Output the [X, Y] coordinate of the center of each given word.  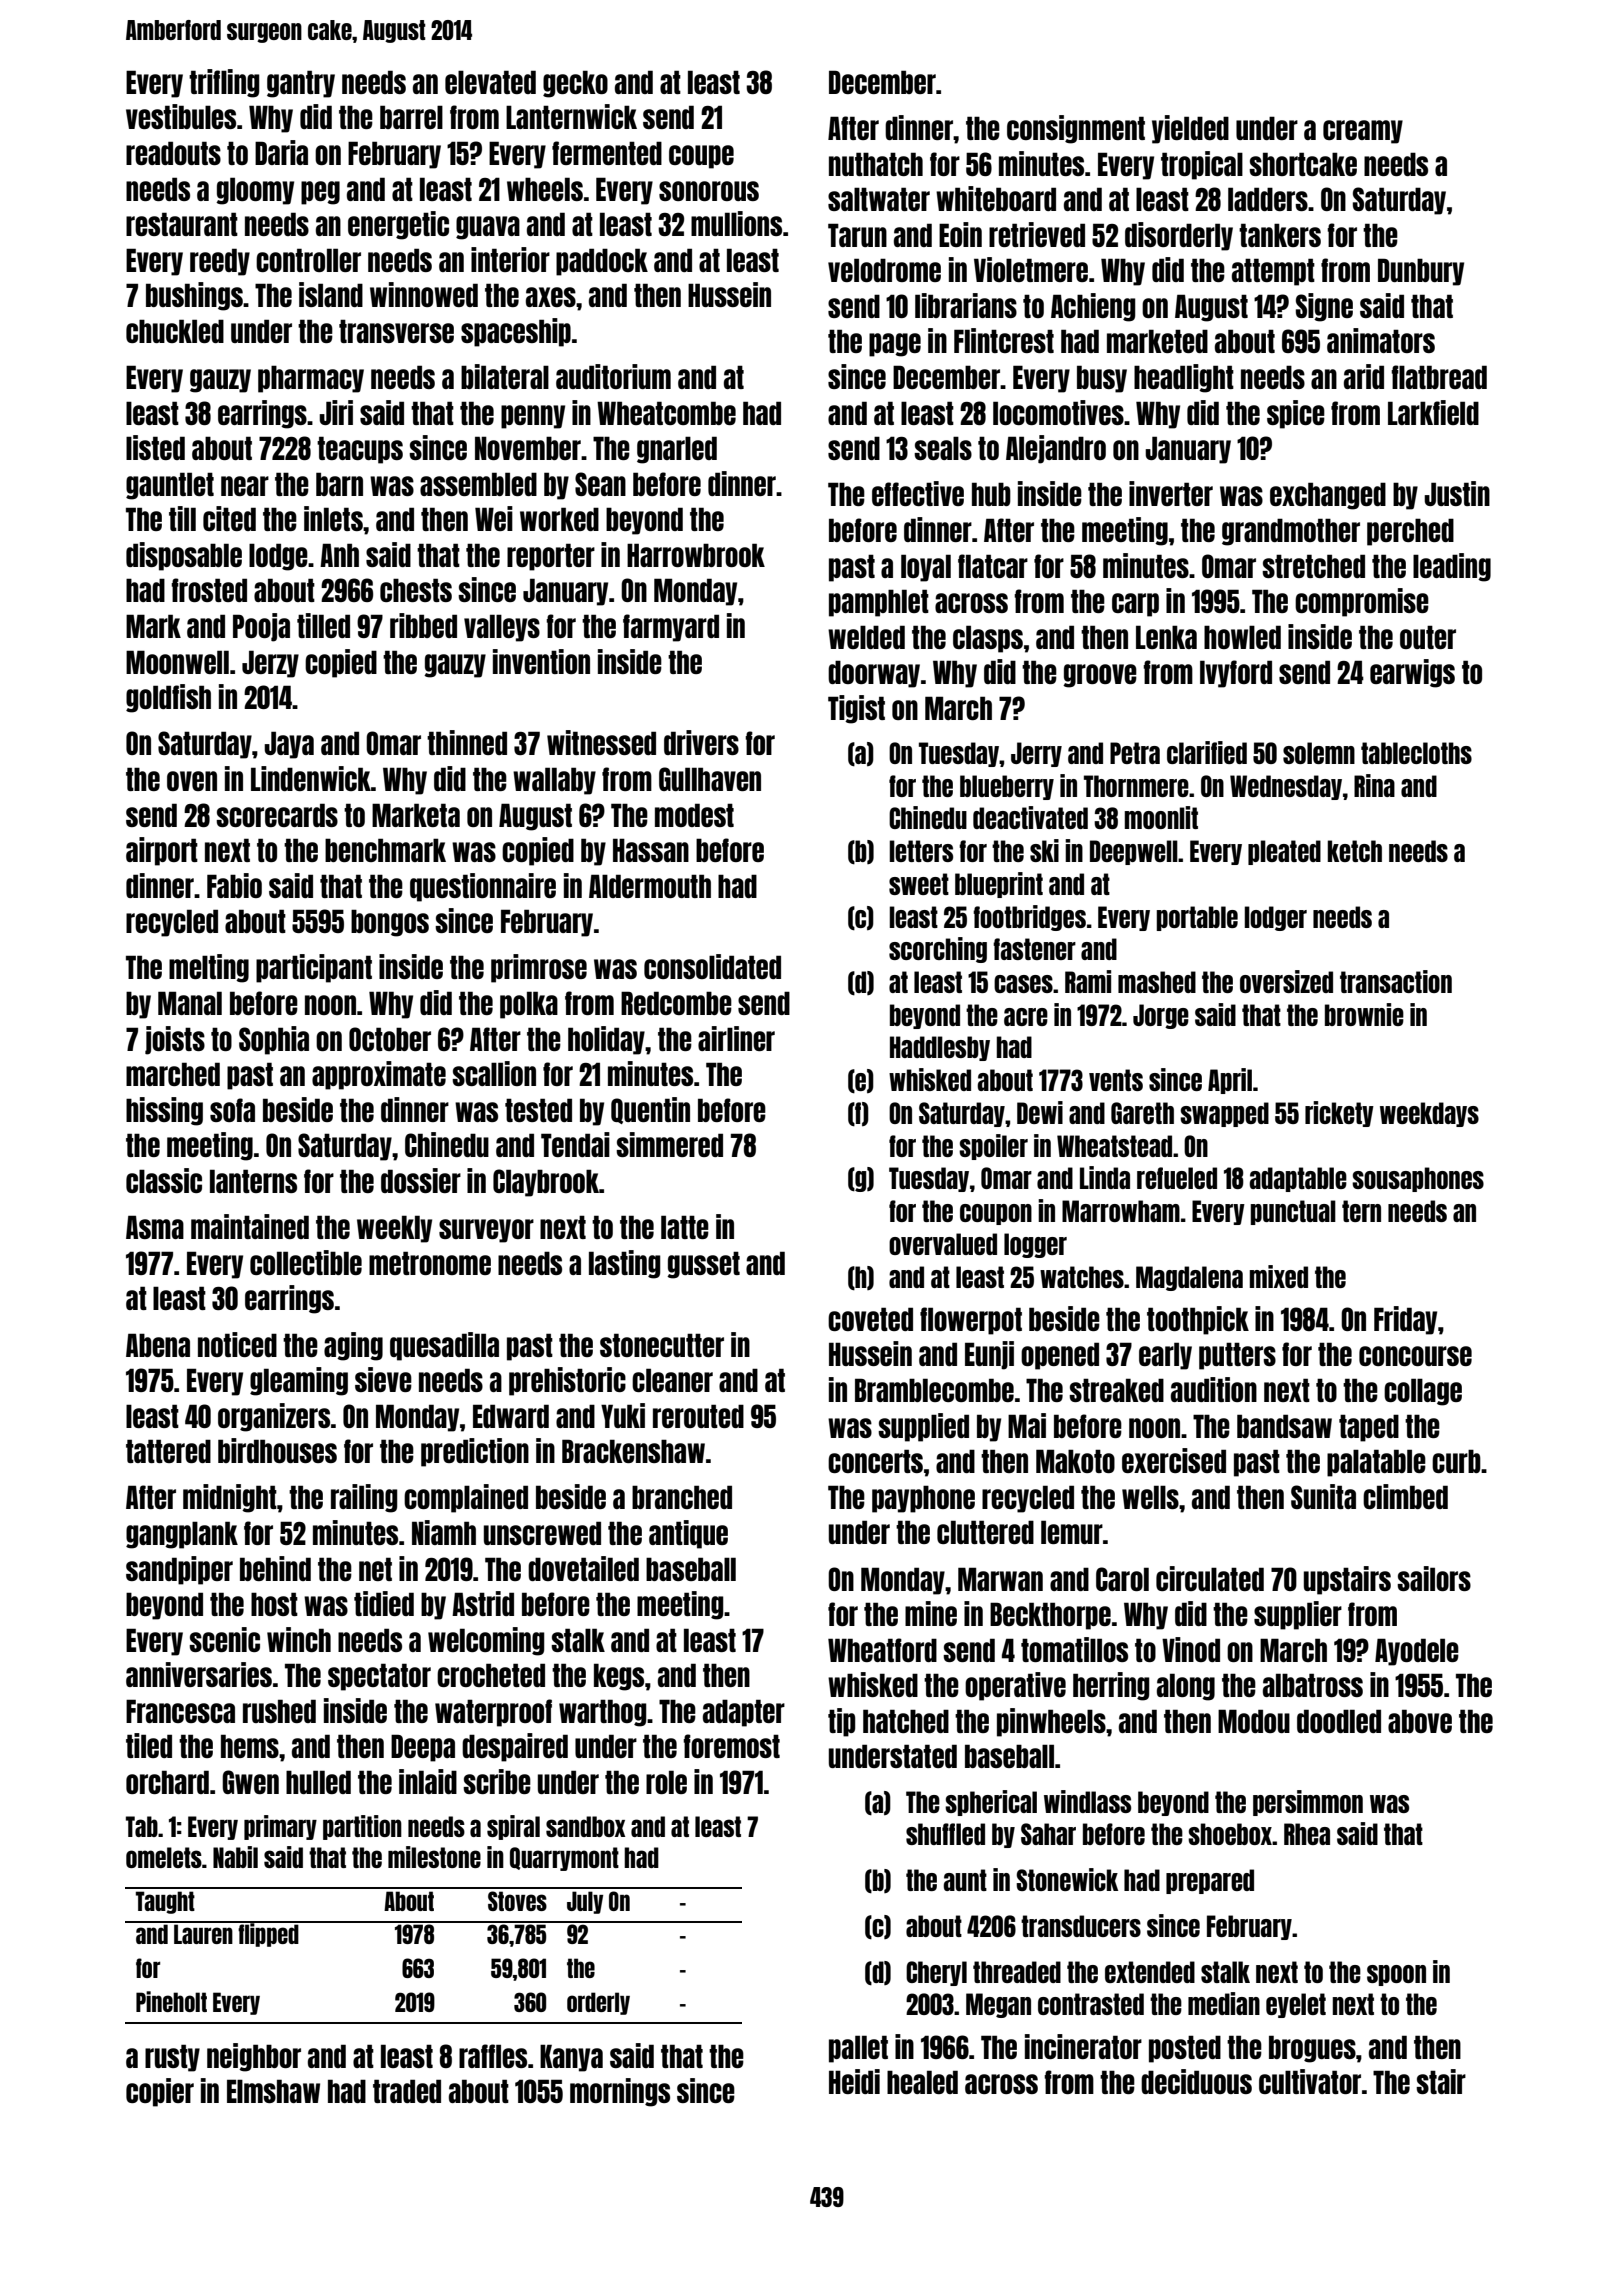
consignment [1076, 129]
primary [280, 1827]
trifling [224, 83]
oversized [1286, 981]
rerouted [698, 1416]
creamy [1363, 132]
